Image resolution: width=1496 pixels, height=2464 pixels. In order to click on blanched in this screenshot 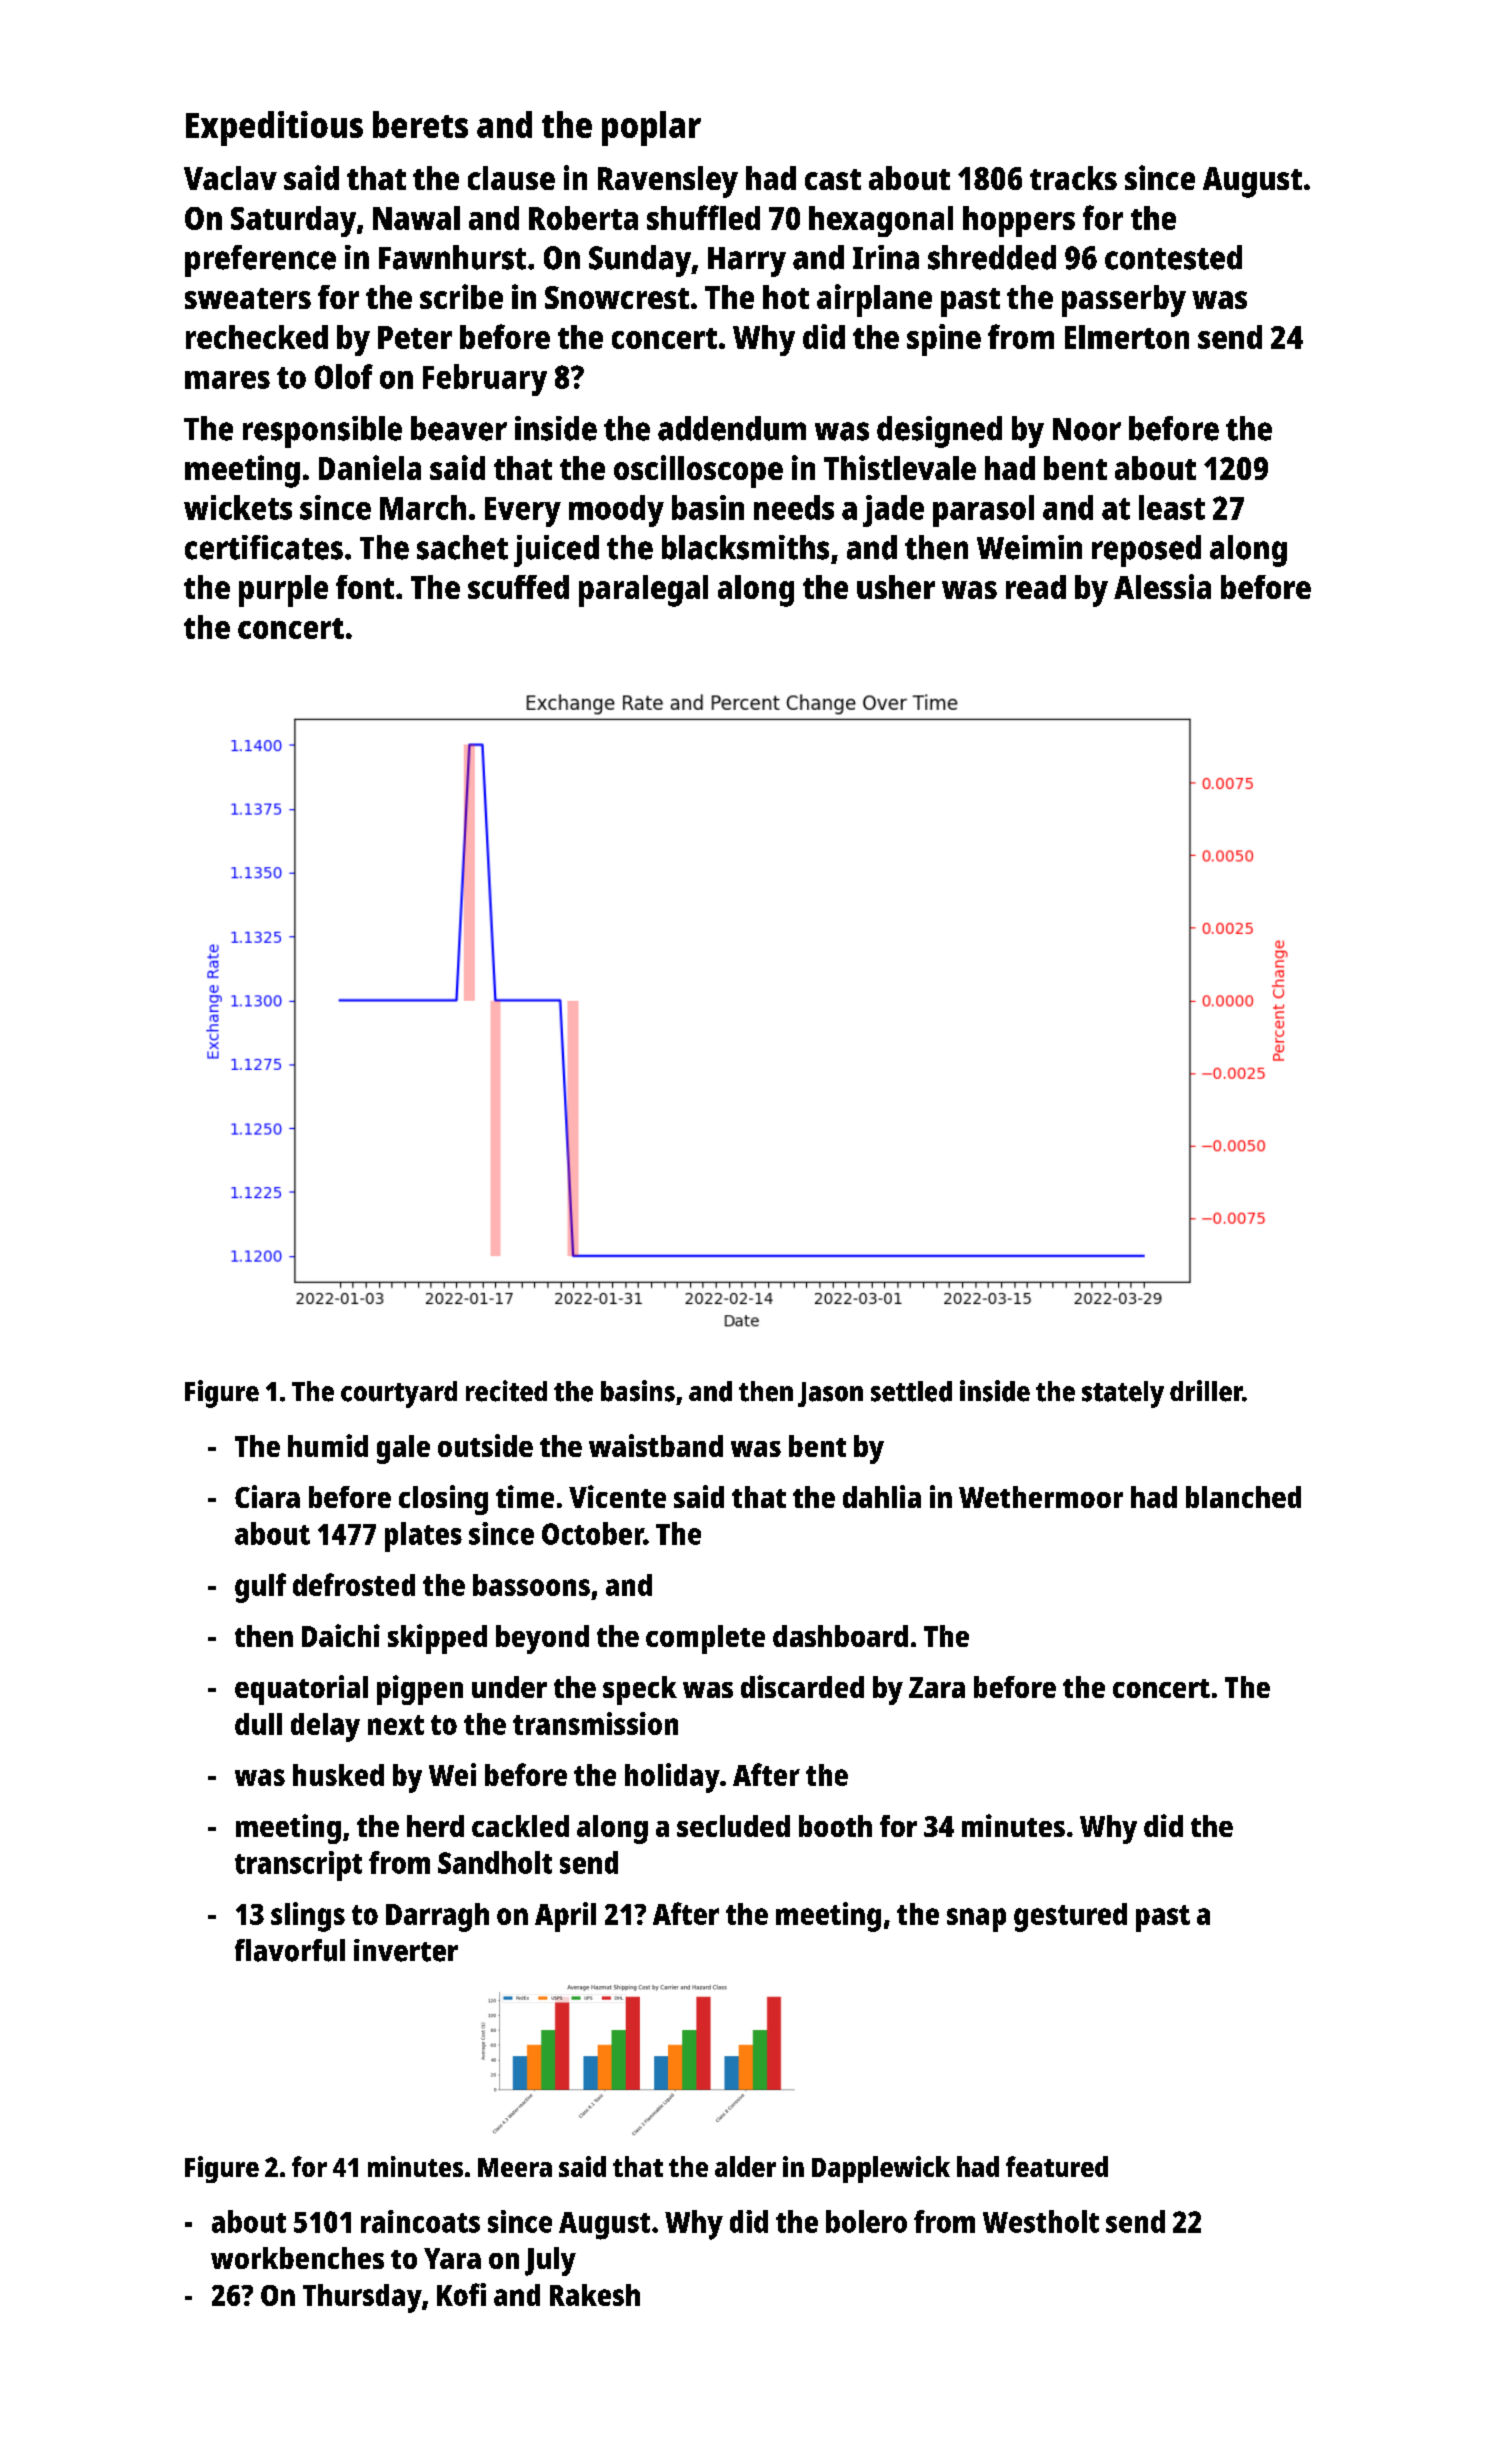, I will do `click(1243, 1497)`.
